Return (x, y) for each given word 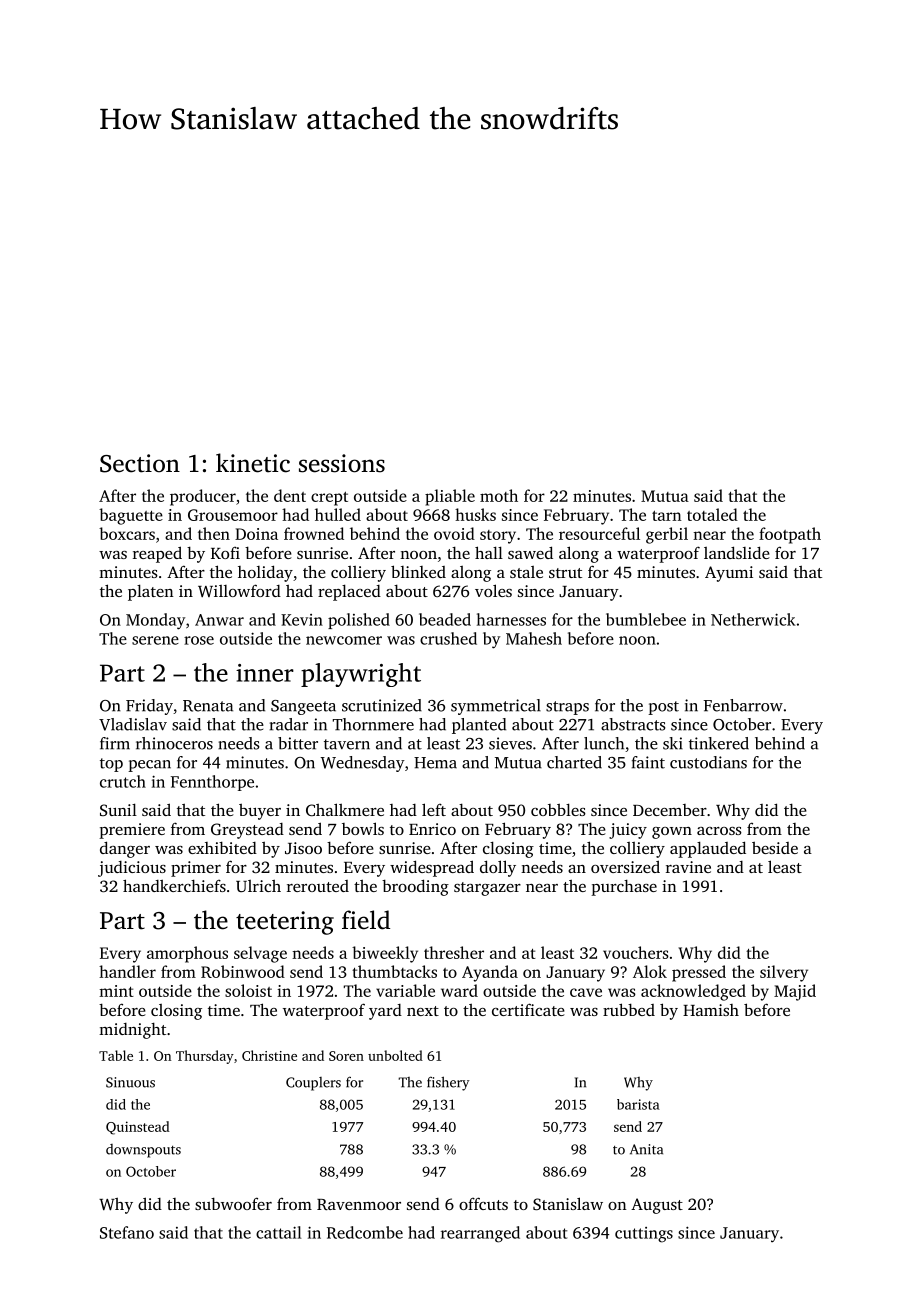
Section (140, 463)
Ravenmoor (359, 1204)
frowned (314, 533)
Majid (795, 992)
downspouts (143, 1151)
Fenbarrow (743, 705)
